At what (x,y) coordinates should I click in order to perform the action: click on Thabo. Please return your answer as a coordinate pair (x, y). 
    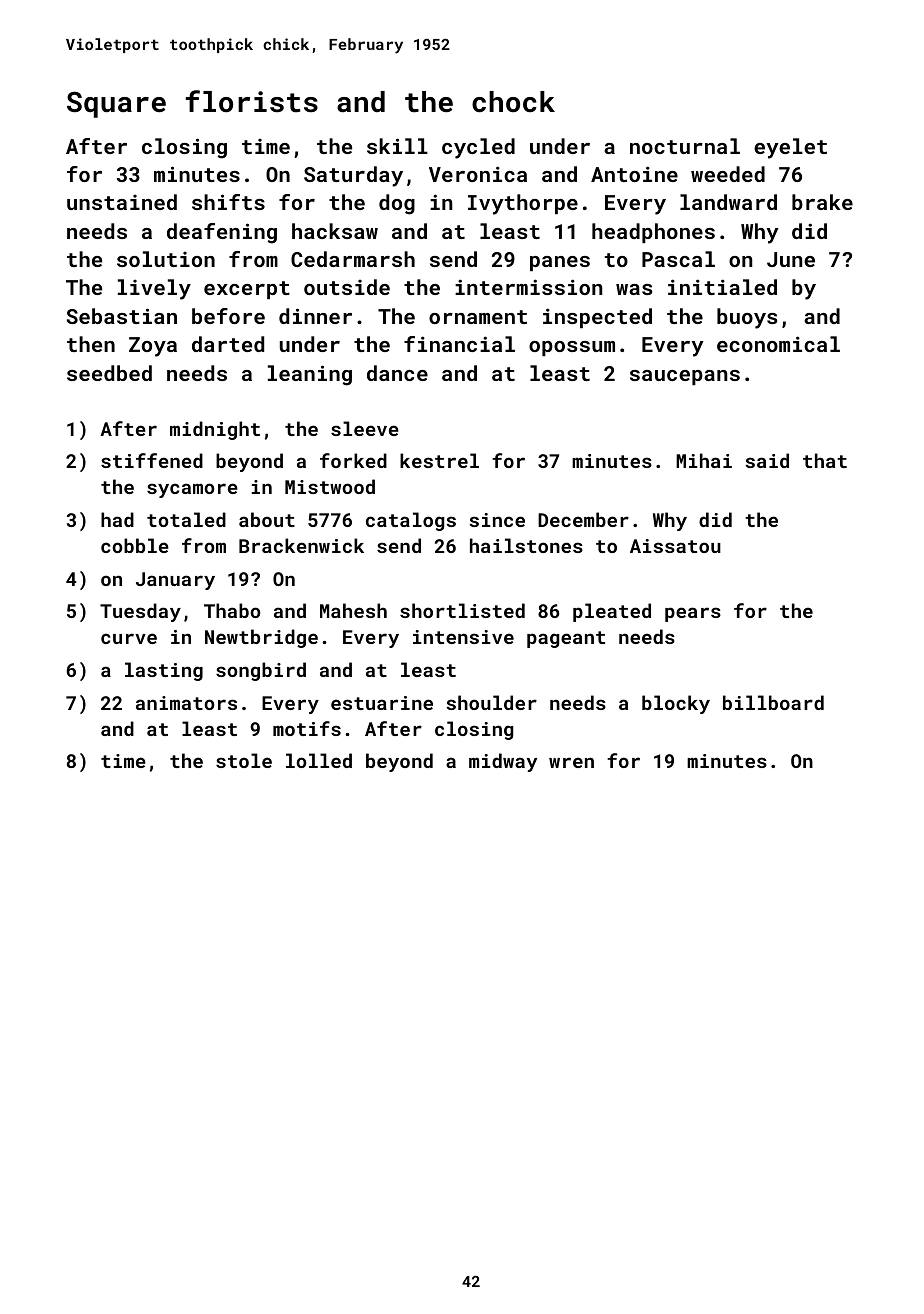
    Looking at the image, I should click on (232, 610).
